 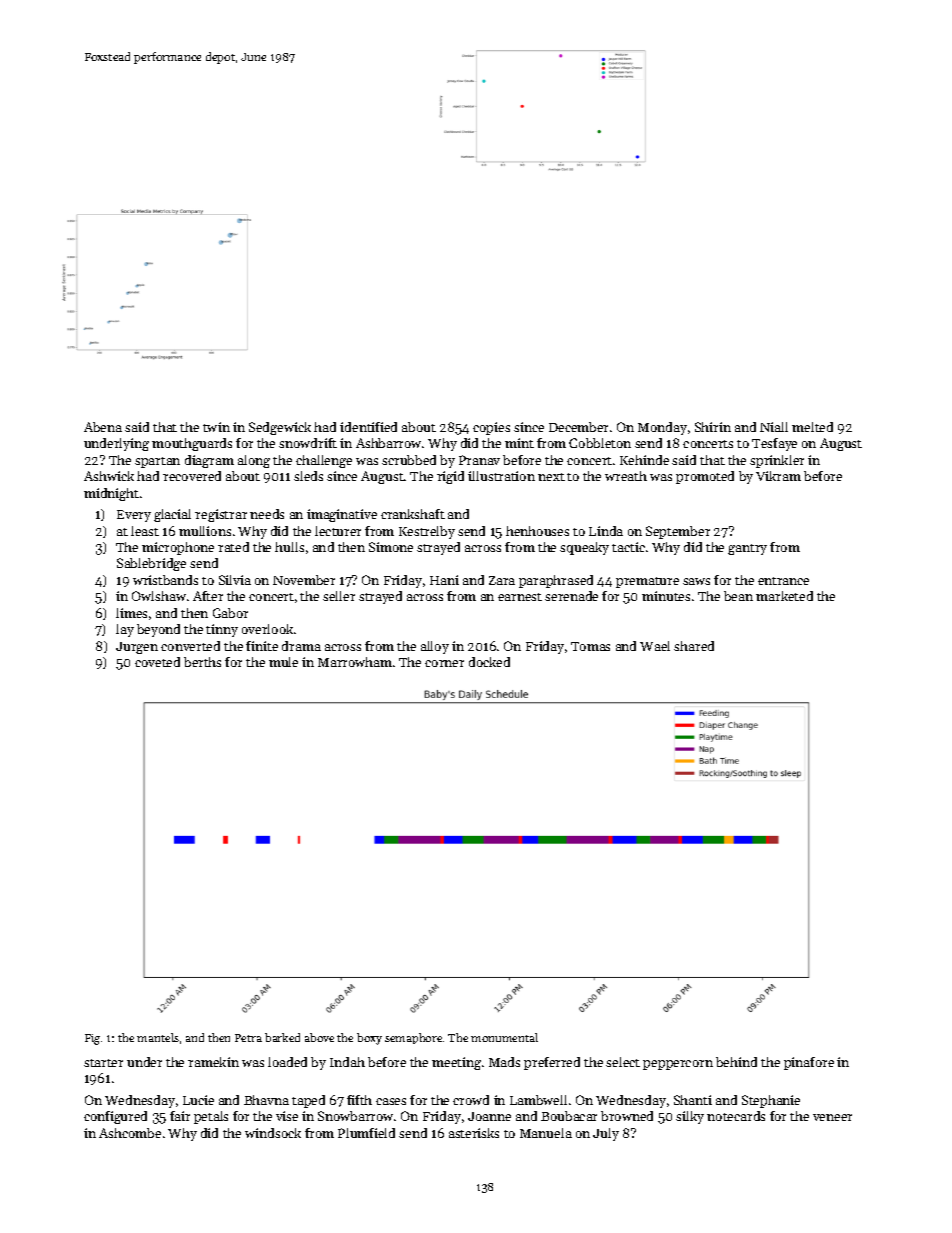 I want to click on behind, so click(x=736, y=1062).
